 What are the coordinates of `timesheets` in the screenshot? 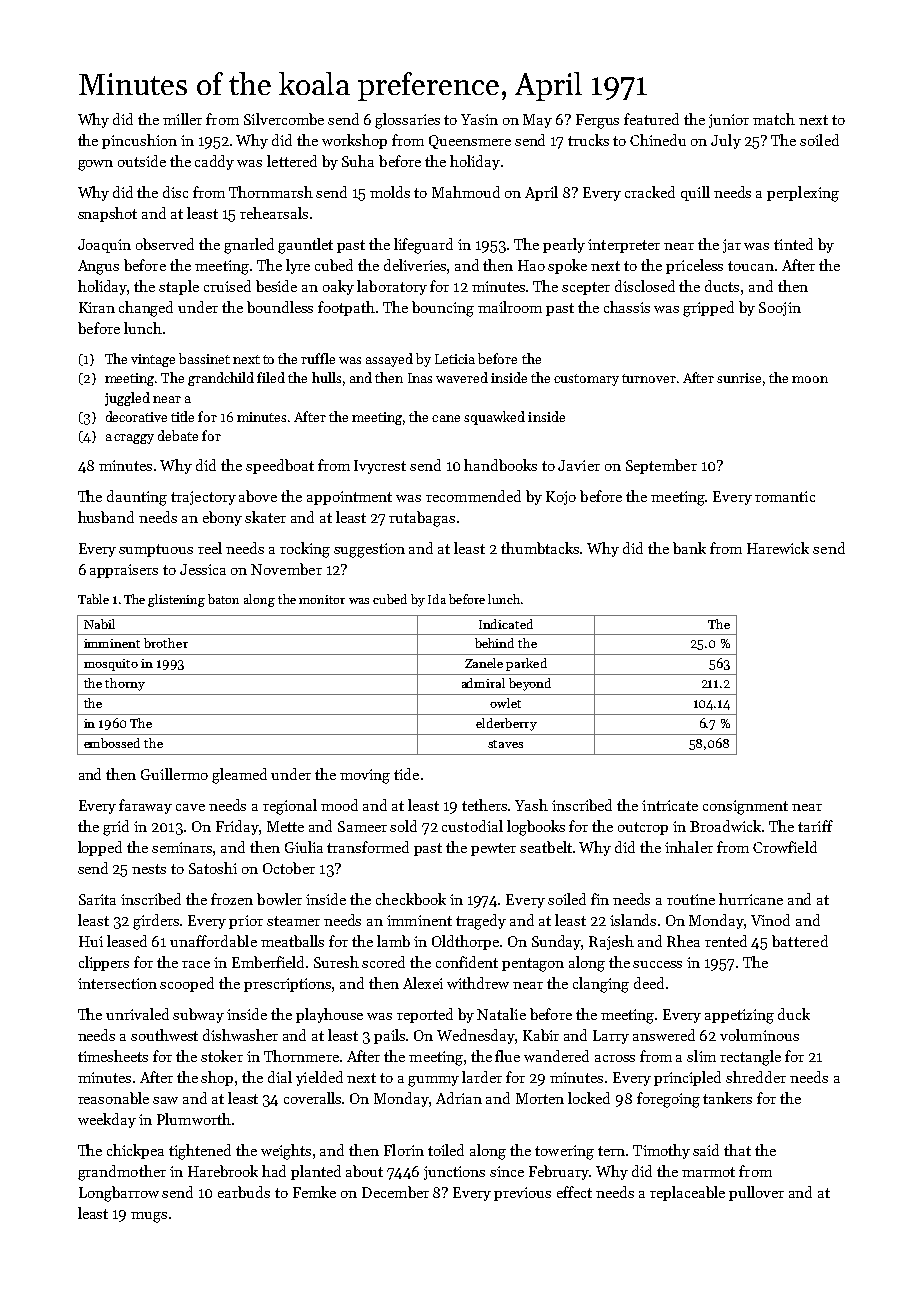 It's located at (113, 1056).
